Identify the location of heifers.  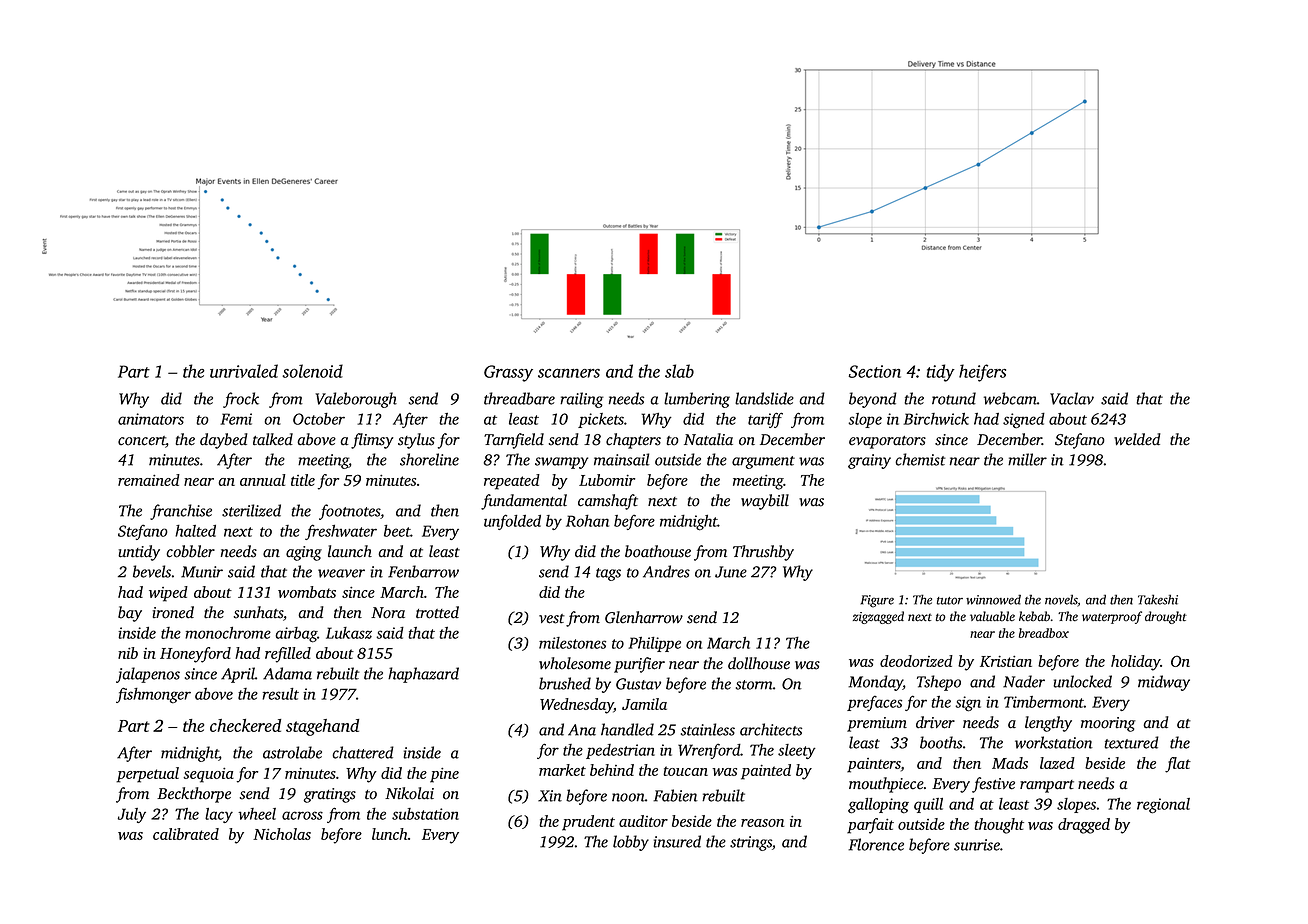
(982, 373).
